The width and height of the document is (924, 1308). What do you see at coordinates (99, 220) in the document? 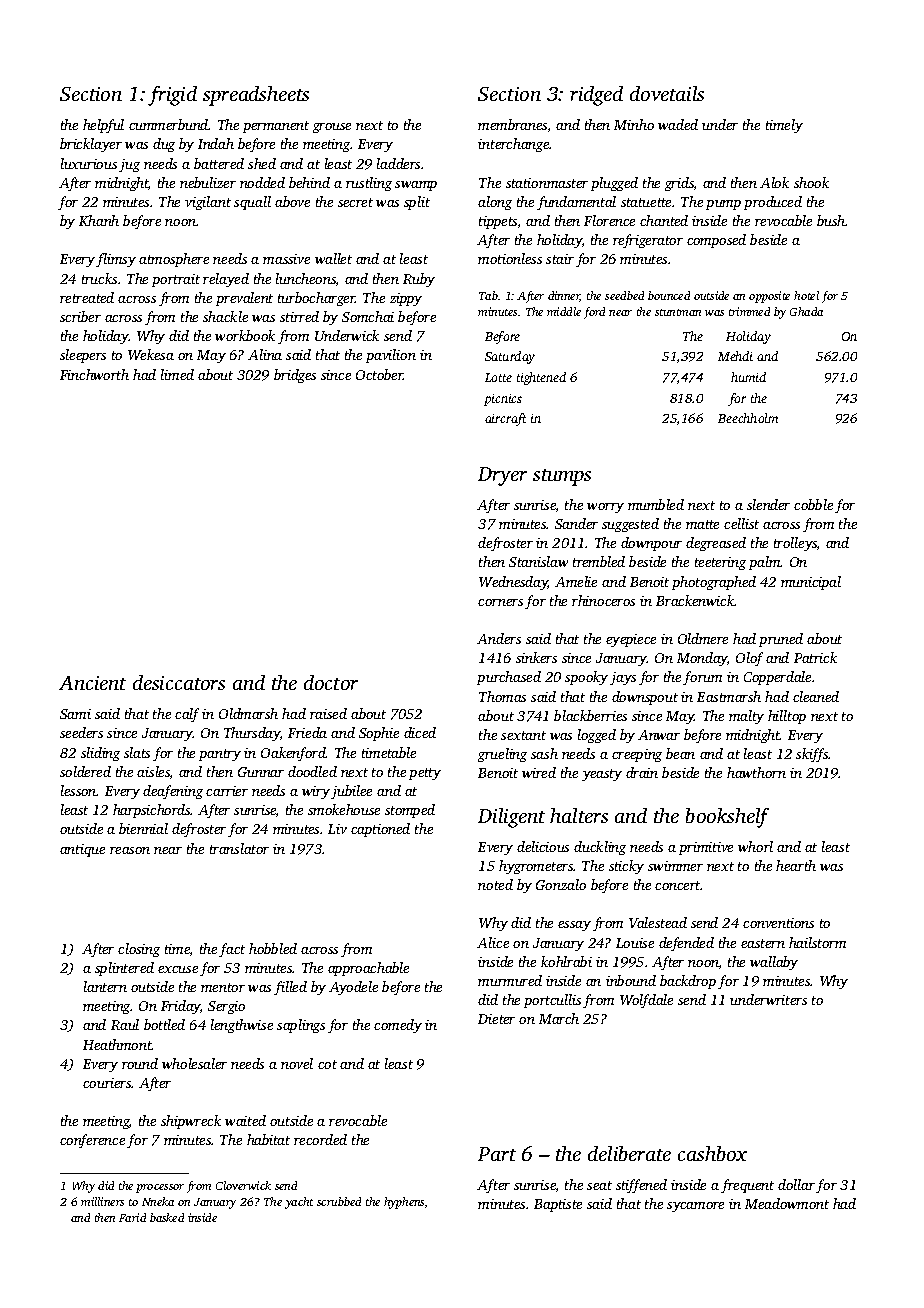
I see `Khanh` at bounding box center [99, 220].
